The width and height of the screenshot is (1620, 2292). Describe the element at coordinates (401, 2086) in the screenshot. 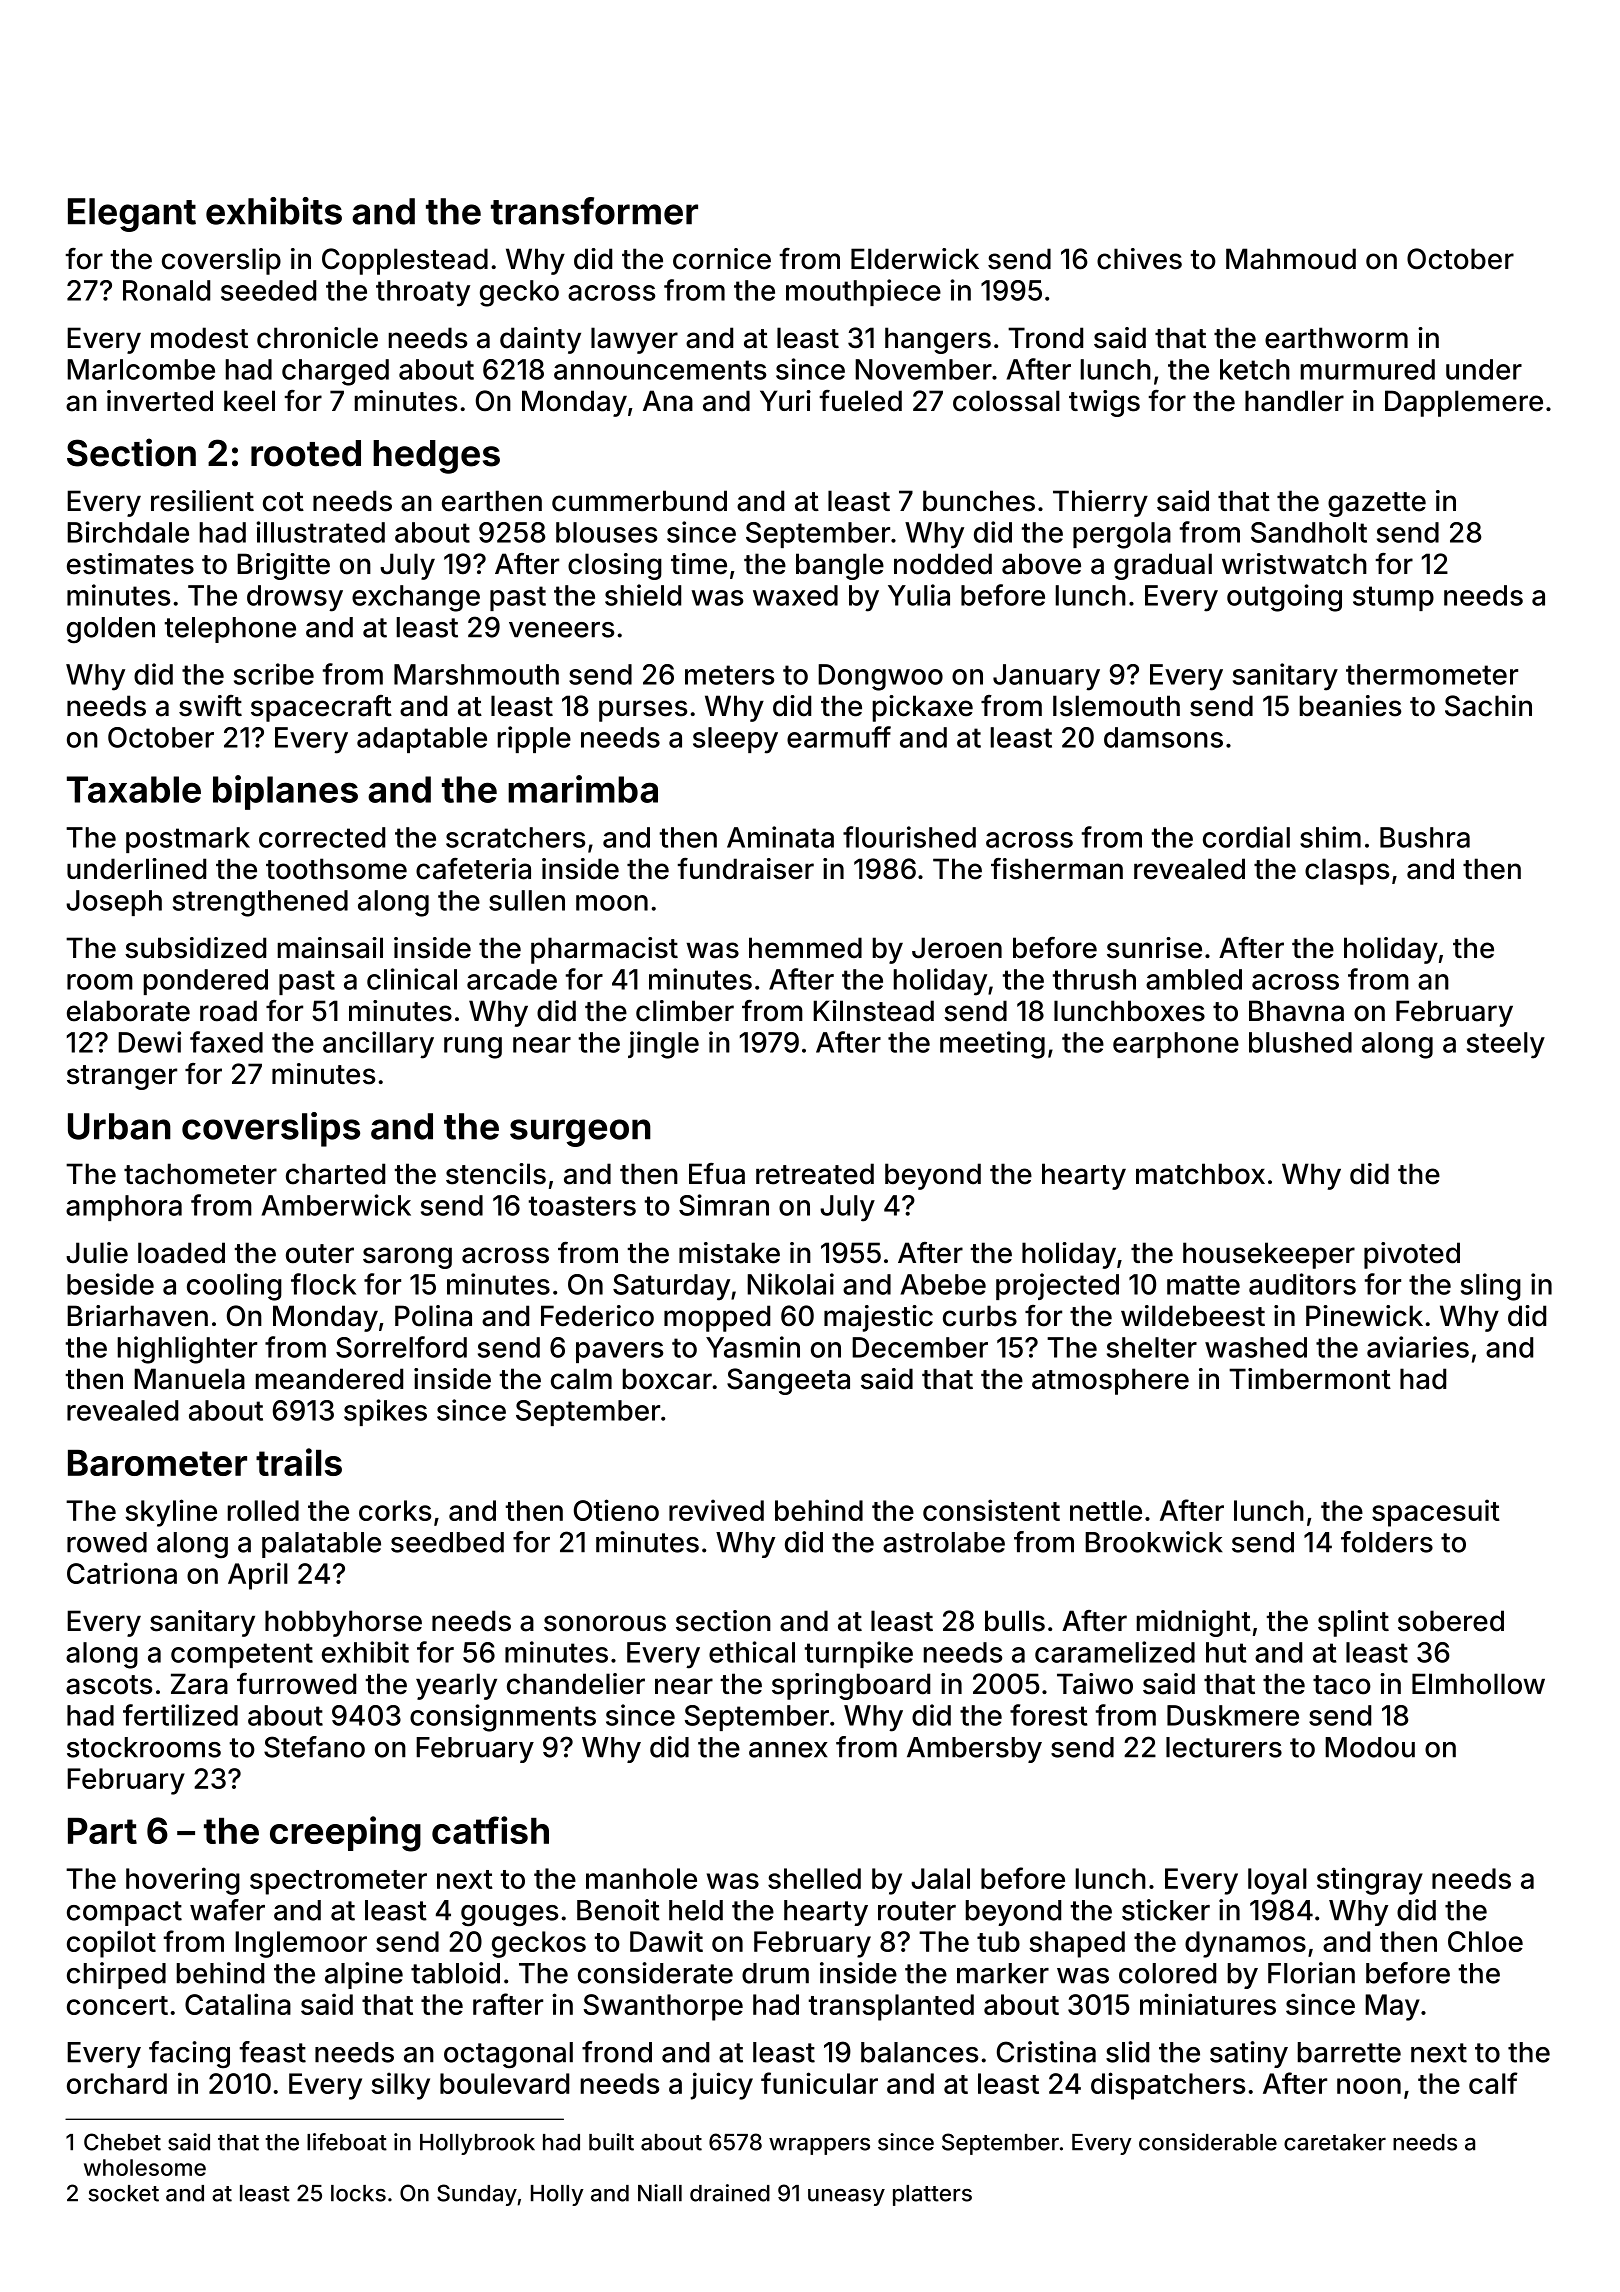

I see `silky` at that location.
